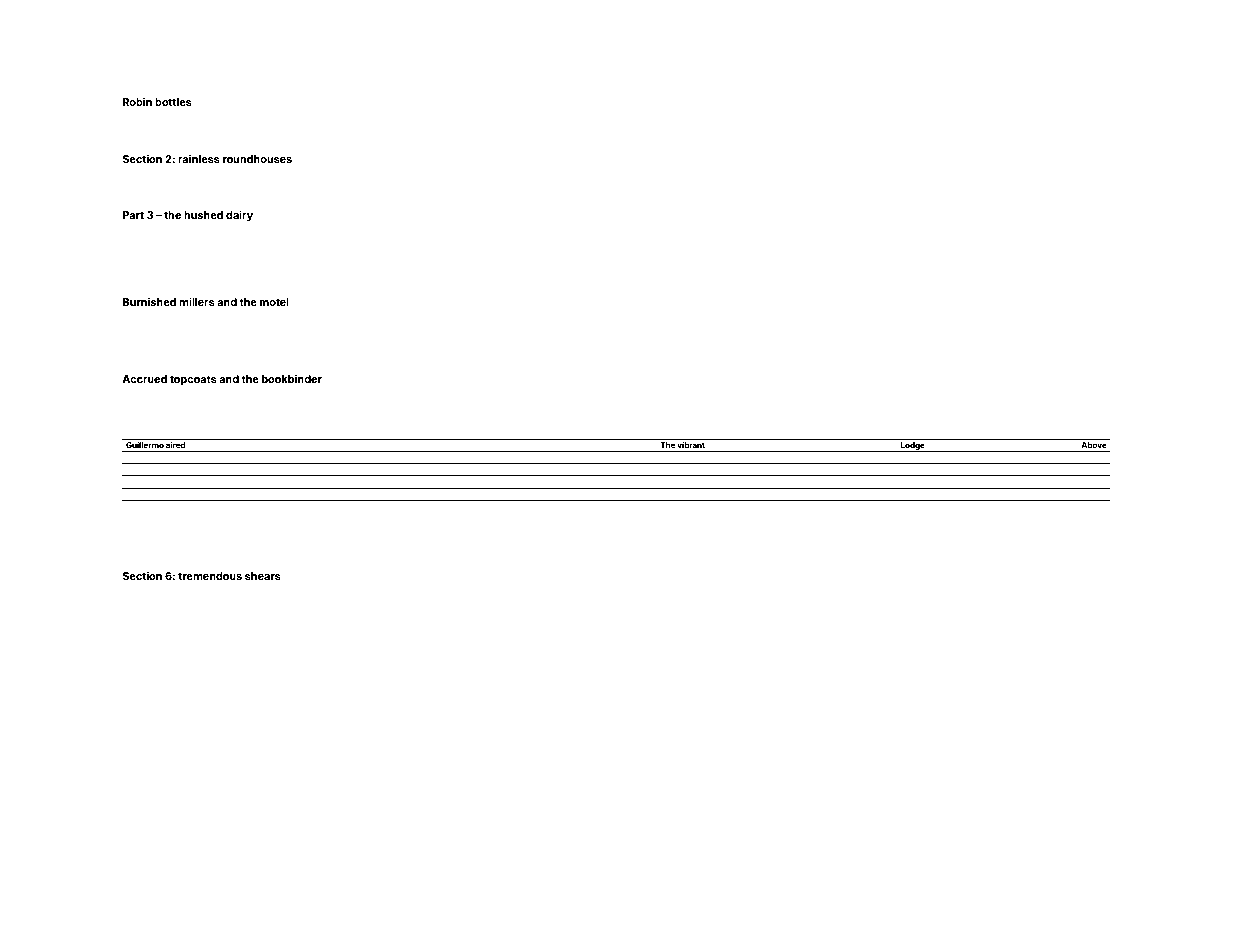  Describe the element at coordinates (651, 266) in the screenshot. I see `Isabelle` at that location.
